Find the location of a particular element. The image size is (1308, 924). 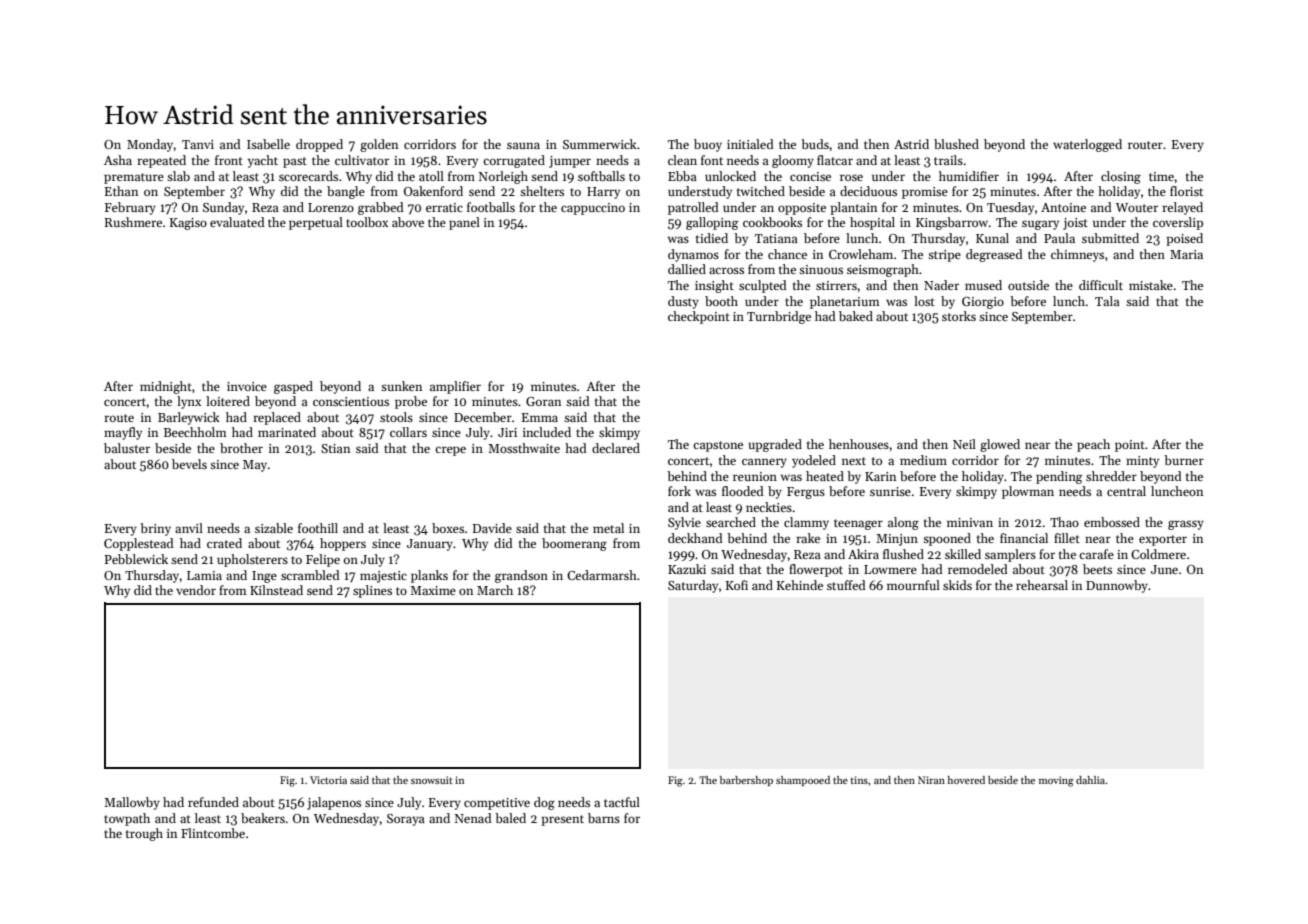

Kagiso is located at coordinates (188, 224).
